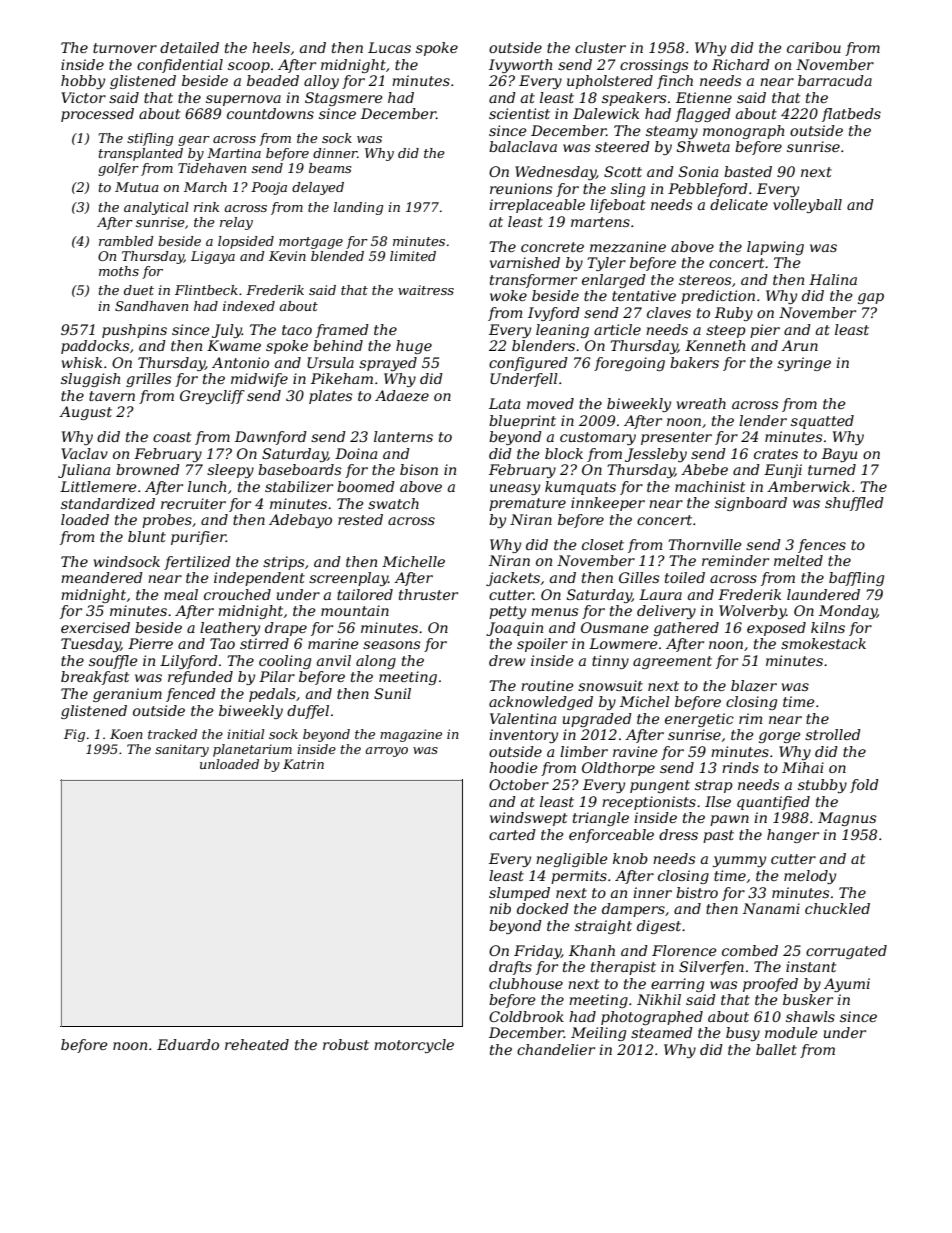 The height and width of the document is (1233, 952). I want to click on carted, so click(512, 834).
